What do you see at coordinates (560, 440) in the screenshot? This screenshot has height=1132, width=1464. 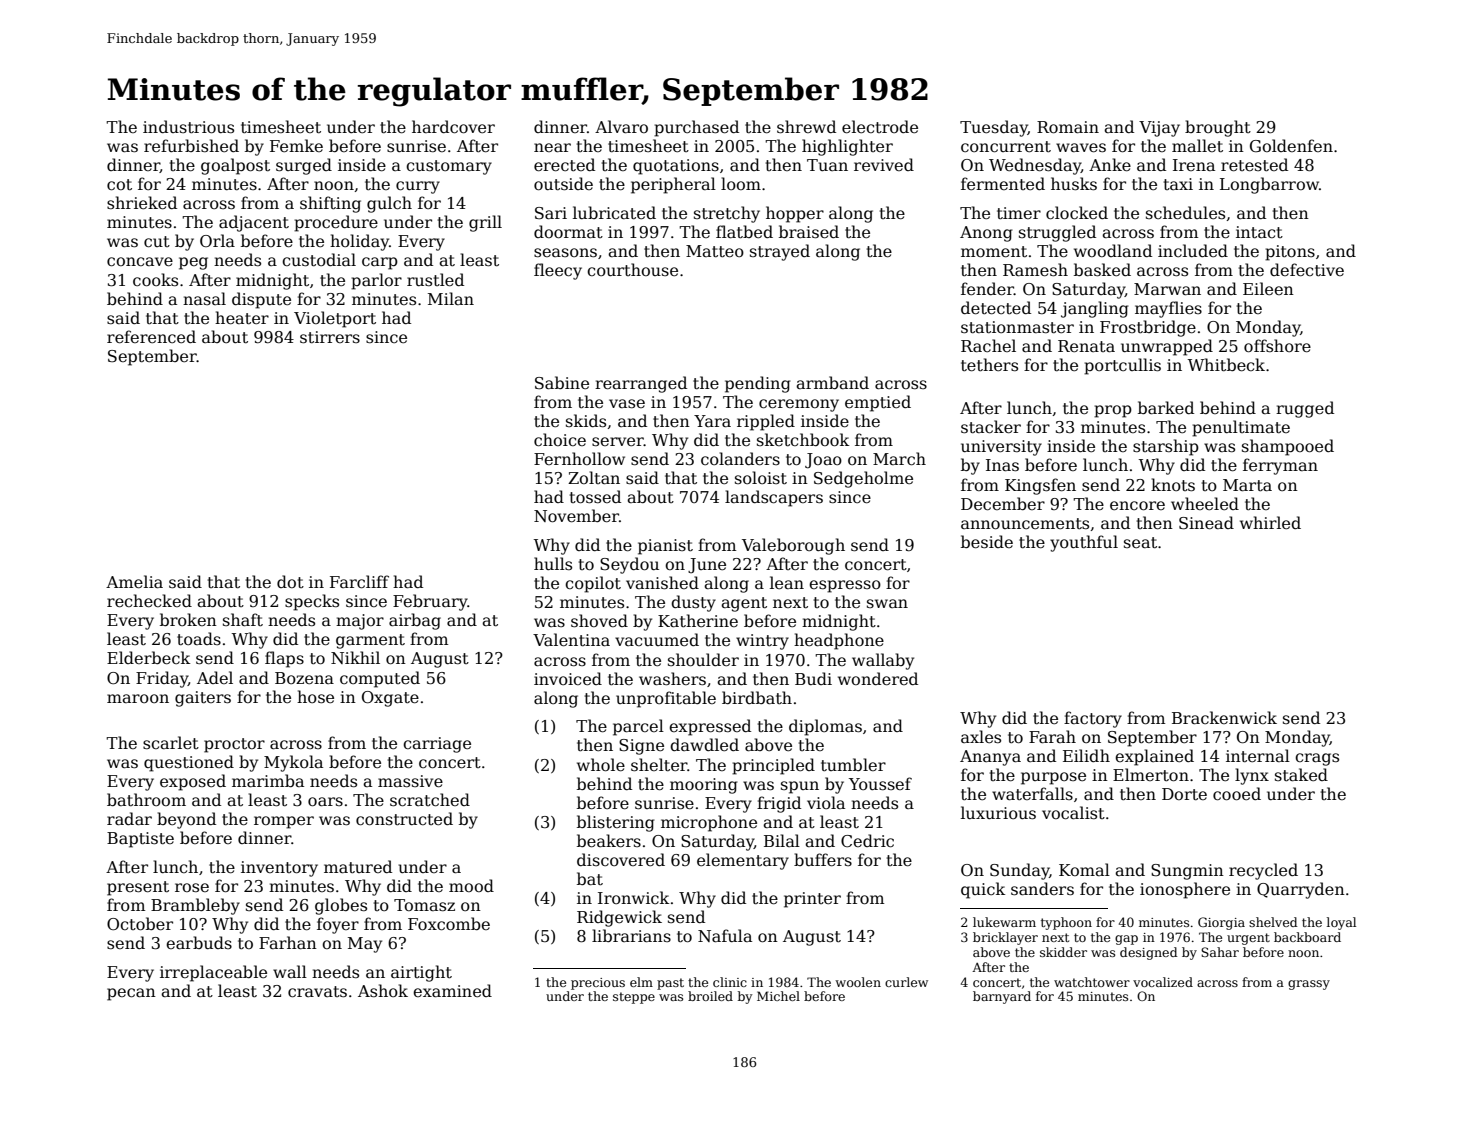 I see `choice` at bounding box center [560, 440].
